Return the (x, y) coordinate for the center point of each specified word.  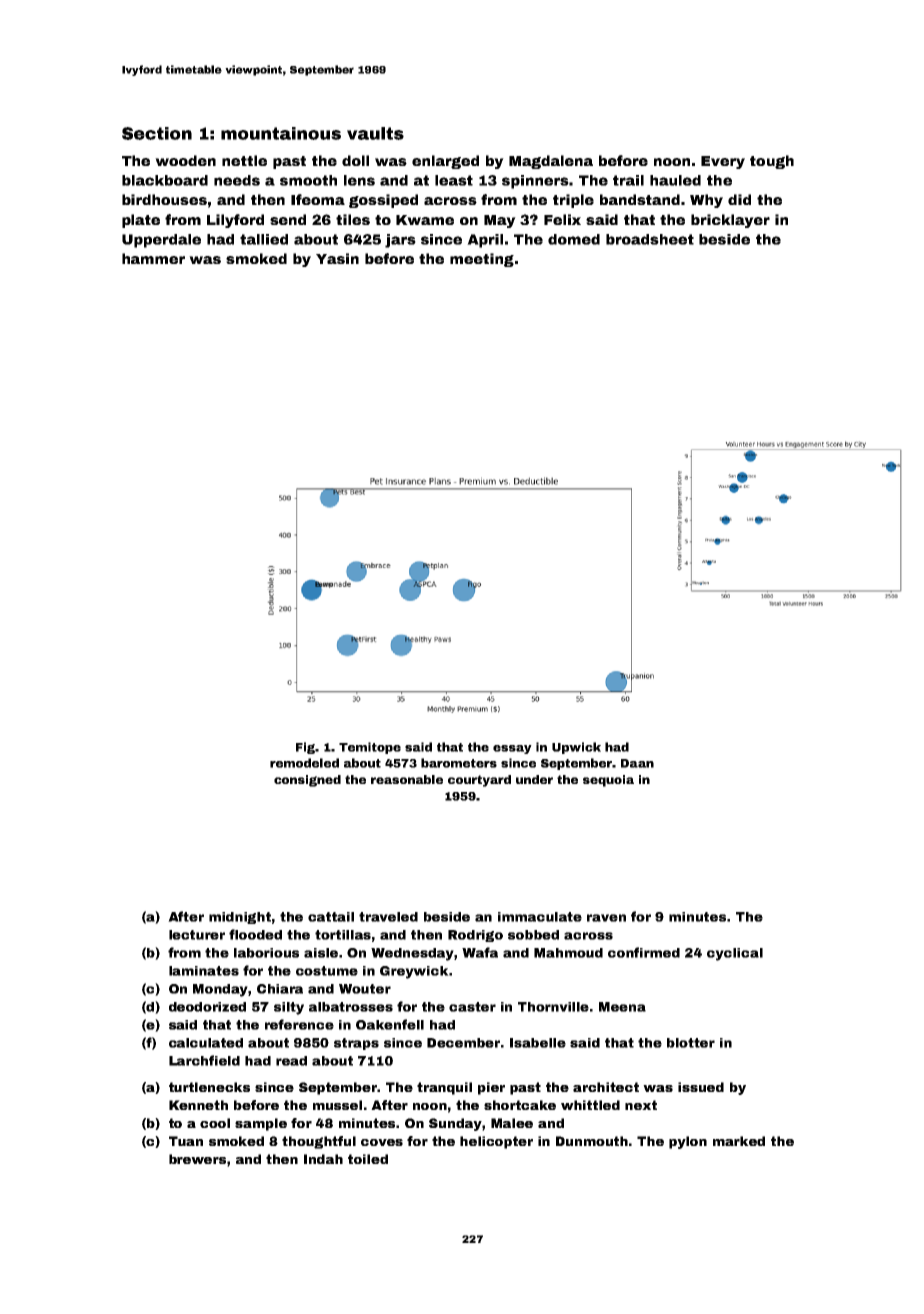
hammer (153, 258)
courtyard (479, 781)
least (454, 180)
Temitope (370, 748)
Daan (637, 763)
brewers (197, 1159)
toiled (368, 1159)
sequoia (608, 781)
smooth (308, 180)
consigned (307, 781)
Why (706, 201)
